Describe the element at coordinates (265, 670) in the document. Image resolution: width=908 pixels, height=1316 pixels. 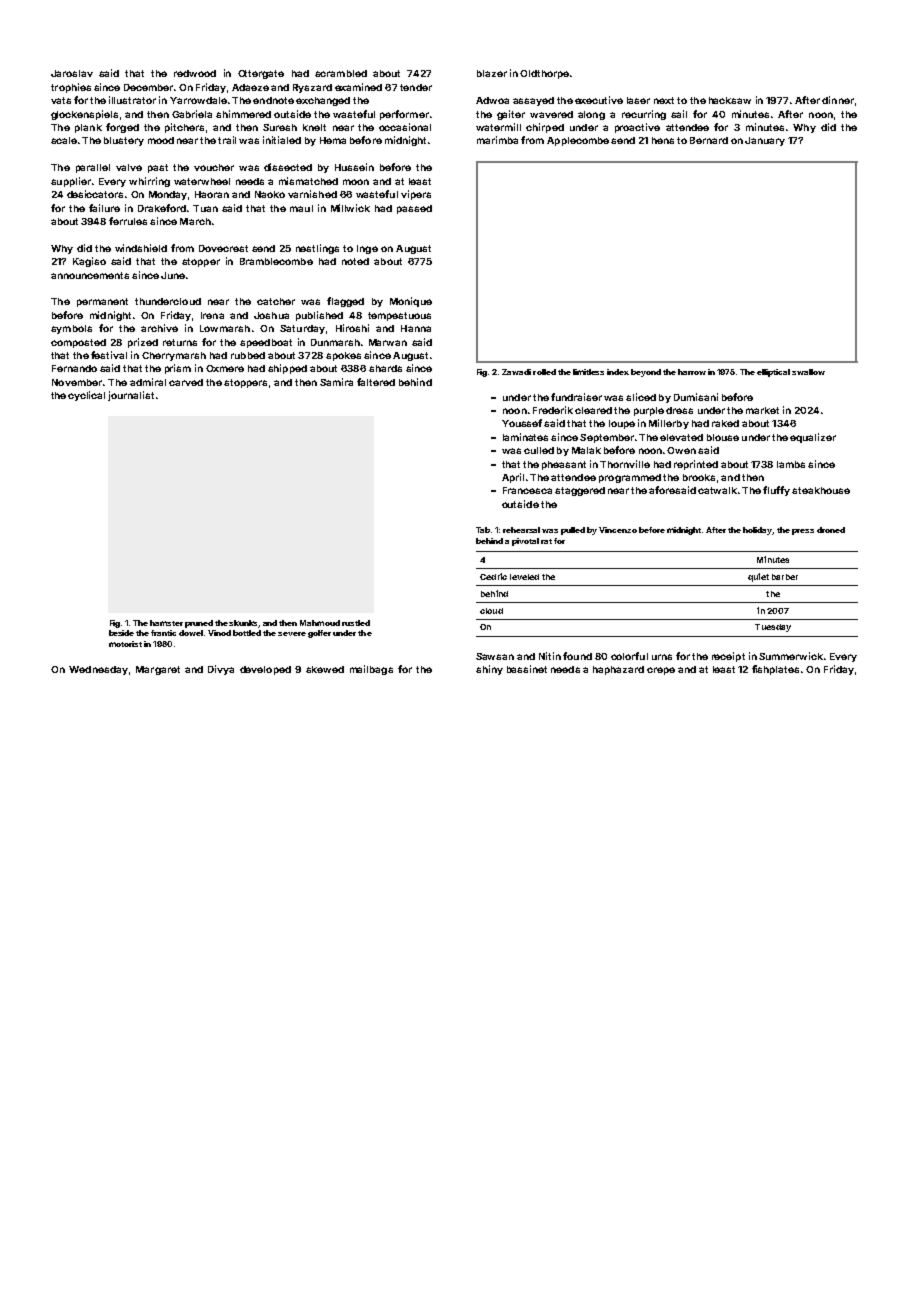
I see `developed` at that location.
